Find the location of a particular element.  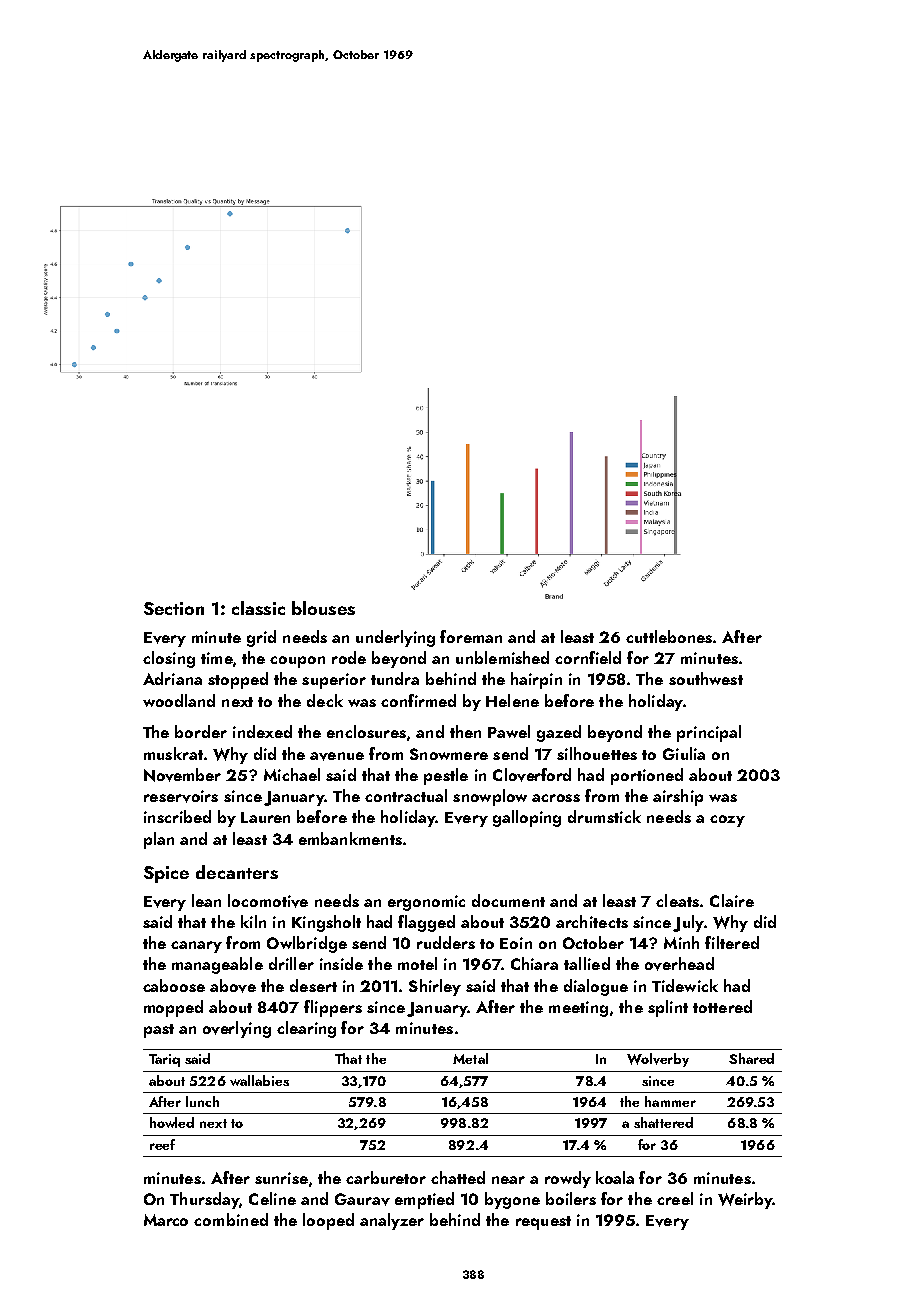

cuttlebones is located at coordinates (669, 636).
